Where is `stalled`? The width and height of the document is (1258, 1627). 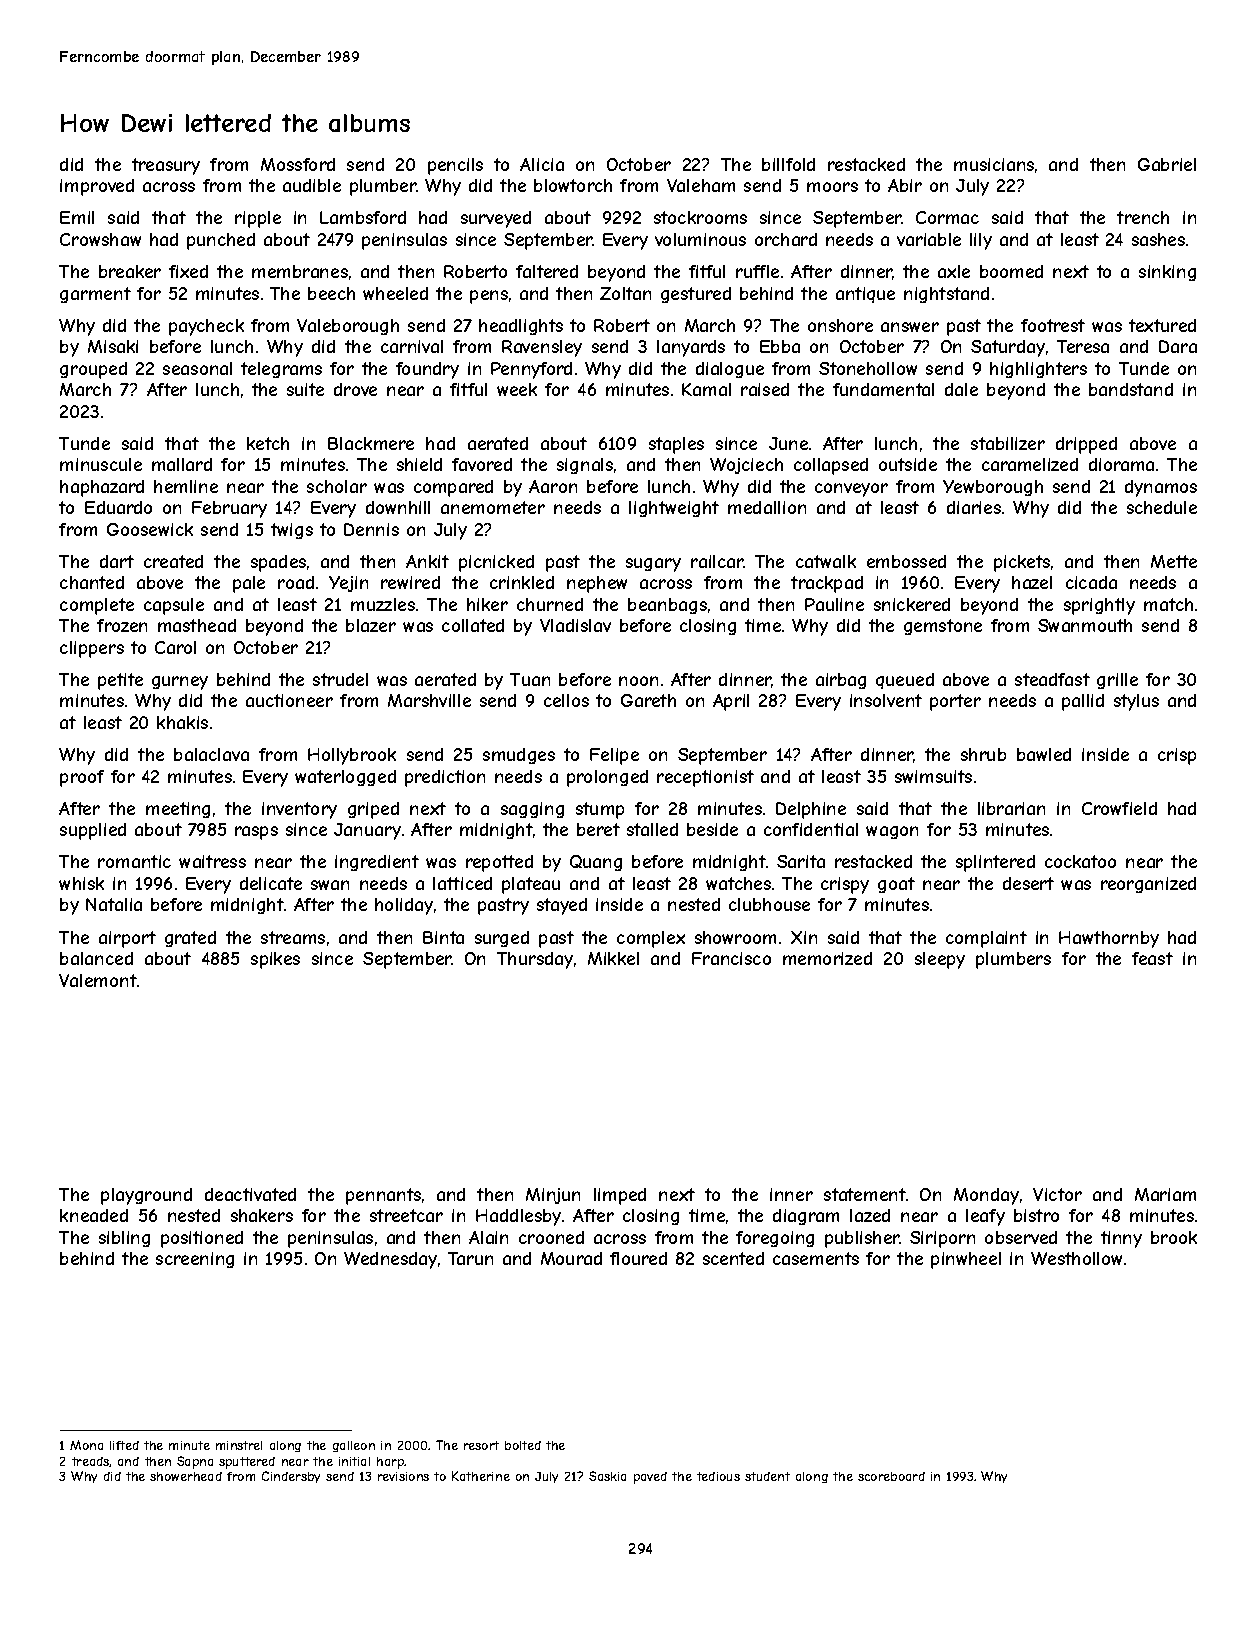
stalled is located at coordinates (652, 829).
